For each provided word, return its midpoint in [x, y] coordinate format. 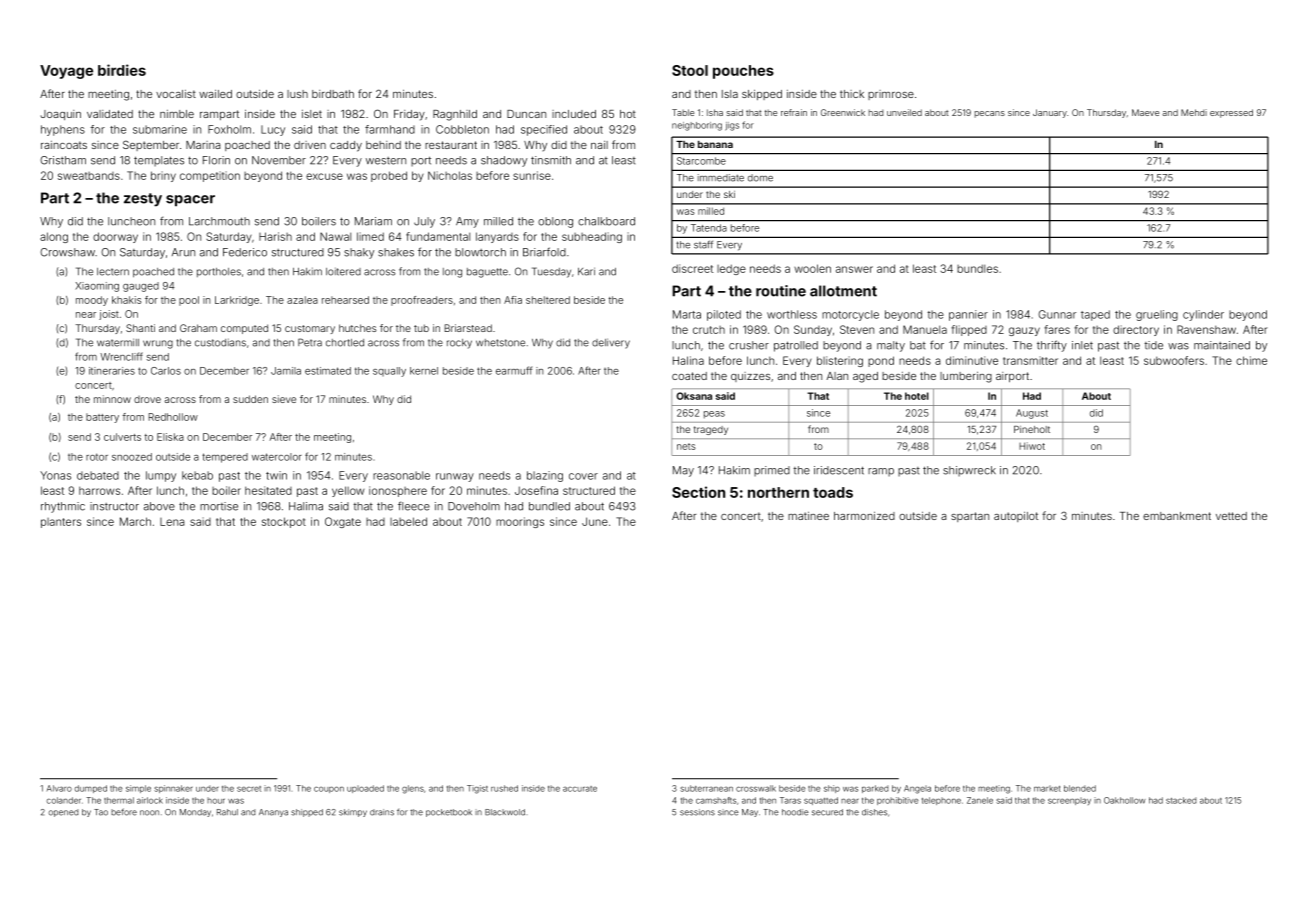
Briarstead [468, 328]
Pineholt [1032, 429]
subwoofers [1174, 360]
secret [249, 789]
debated [98, 475]
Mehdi [1194, 112]
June [595, 521]
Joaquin [61, 115]
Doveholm [474, 506]
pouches [743, 72]
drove [147, 399]
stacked [1181, 800]
